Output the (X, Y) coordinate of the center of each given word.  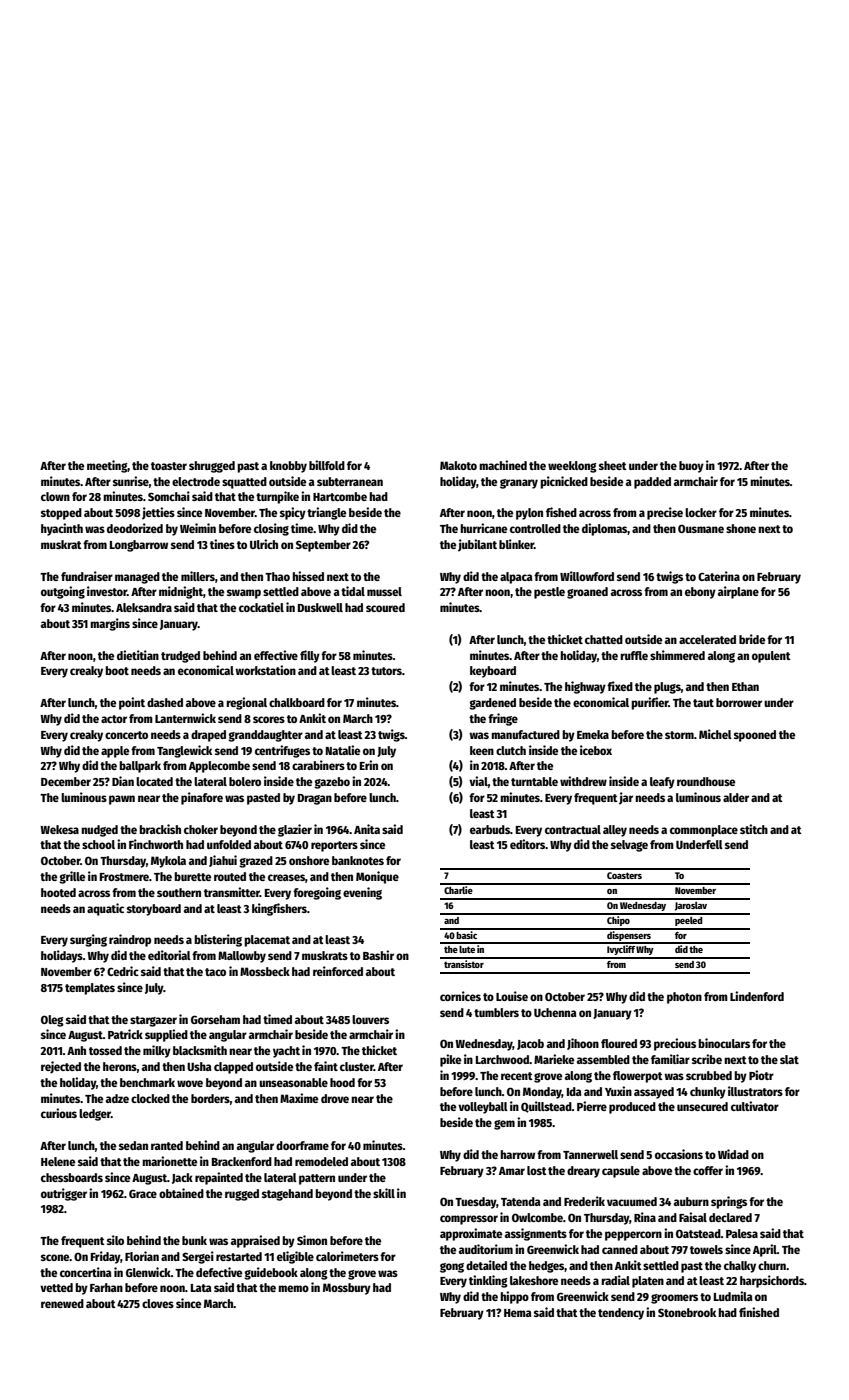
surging (88, 940)
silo (115, 1240)
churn (772, 1265)
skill (384, 1193)
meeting (107, 466)
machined (503, 465)
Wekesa (59, 829)
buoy (691, 467)
